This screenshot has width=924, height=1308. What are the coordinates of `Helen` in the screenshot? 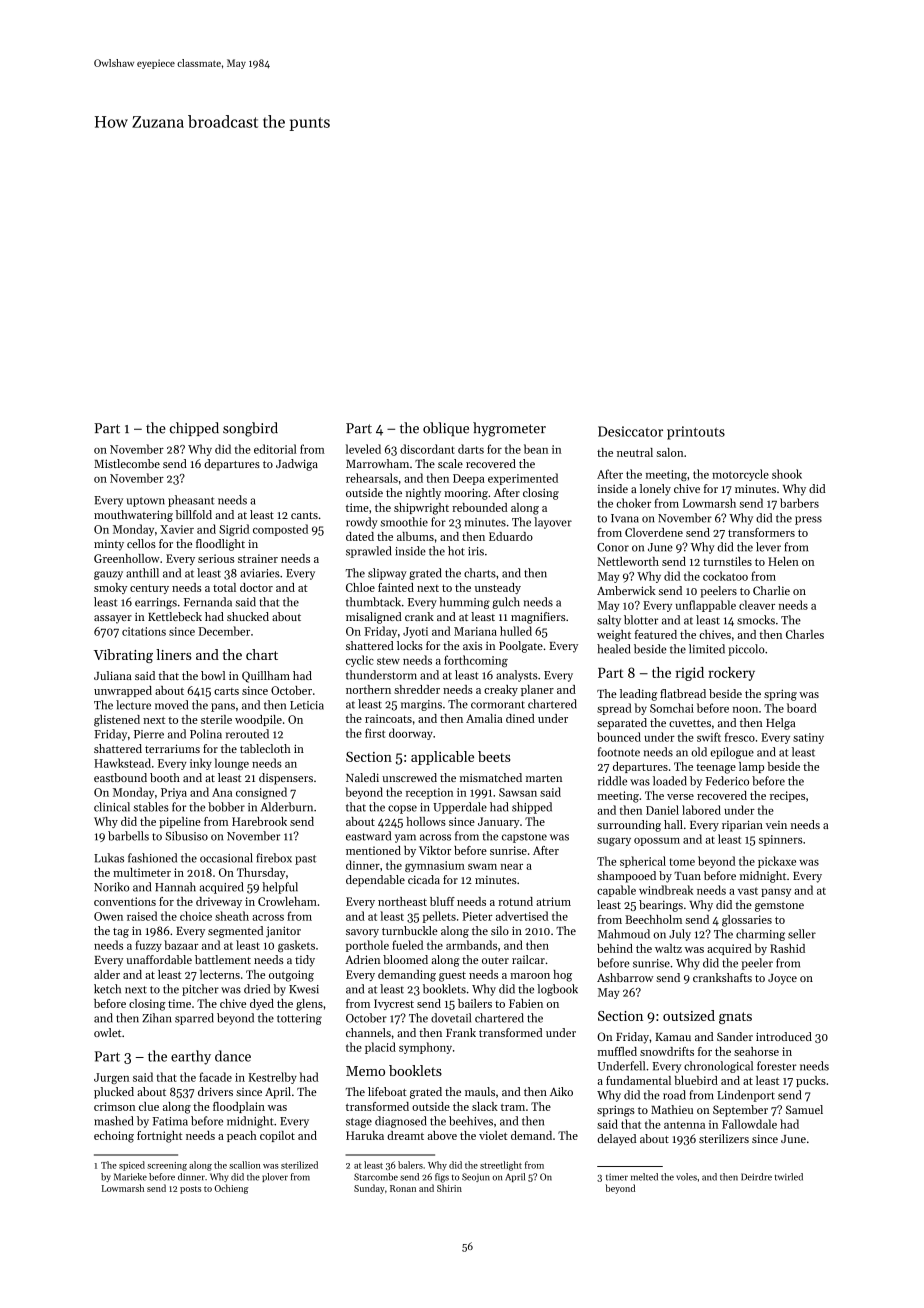 It's located at (783, 561).
